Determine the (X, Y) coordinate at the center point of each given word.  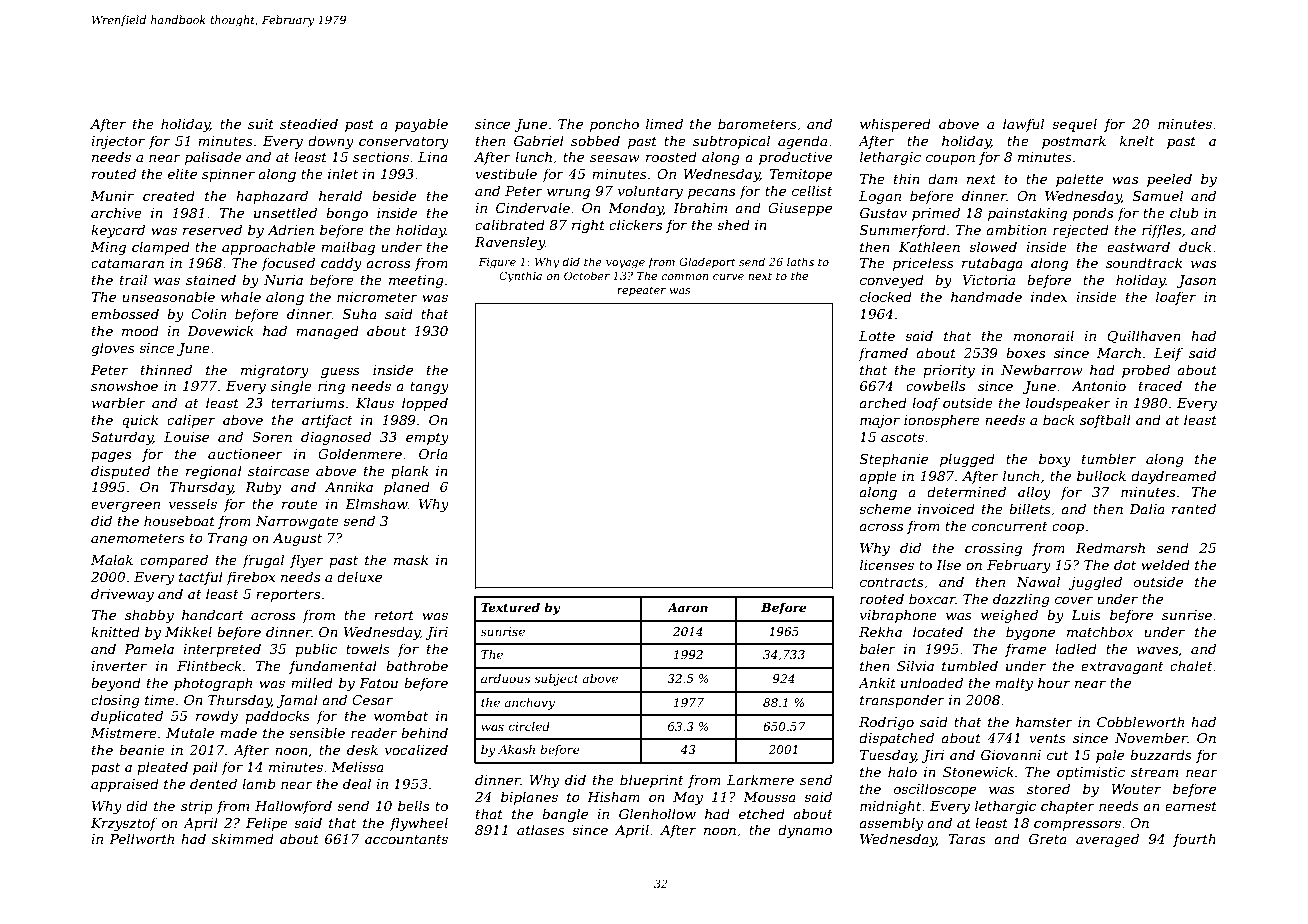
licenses (887, 564)
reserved (212, 229)
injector (118, 142)
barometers (757, 123)
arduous (505, 678)
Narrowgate (297, 522)
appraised (125, 785)
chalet (1191, 665)
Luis (1086, 615)
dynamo (805, 831)
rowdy (217, 717)
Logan (880, 197)
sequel (1074, 125)
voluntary (650, 192)
